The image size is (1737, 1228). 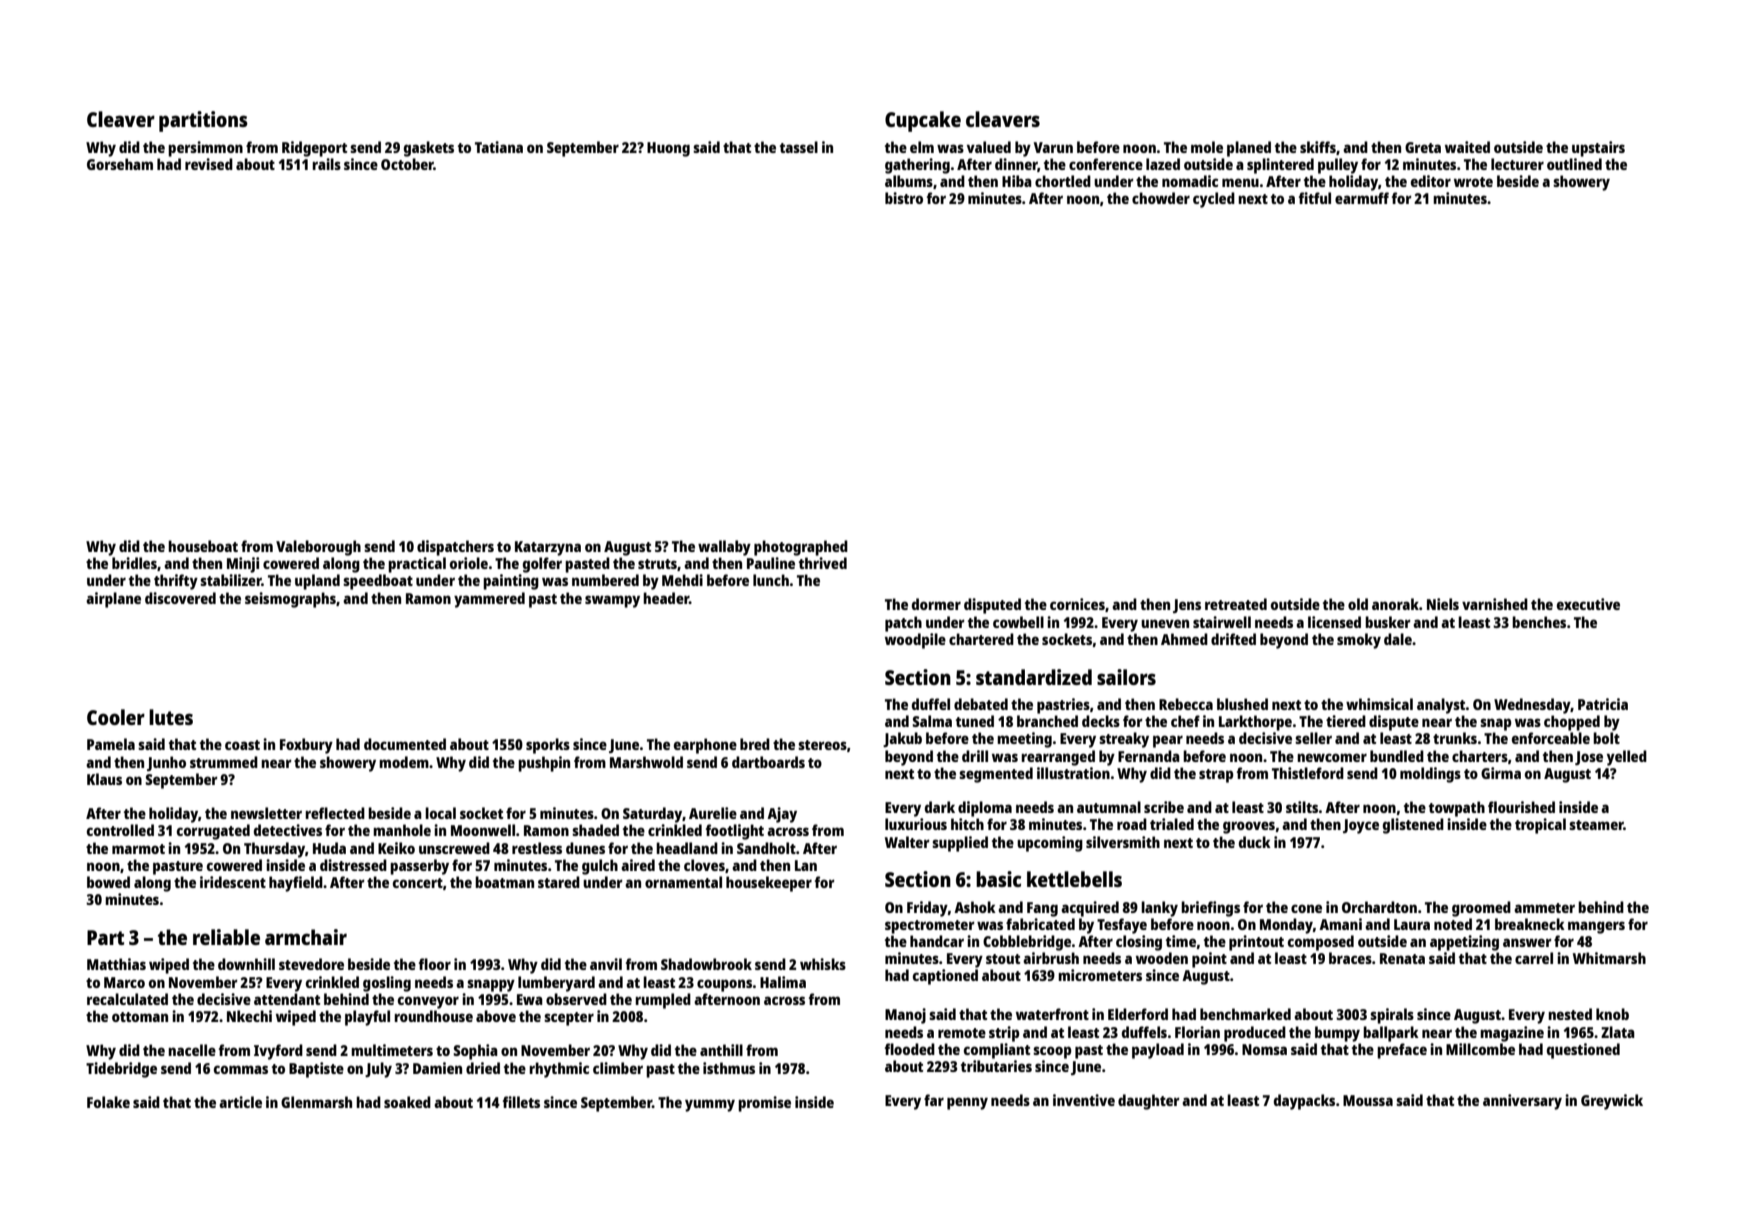 I want to click on Katarzyna, so click(x=548, y=548).
